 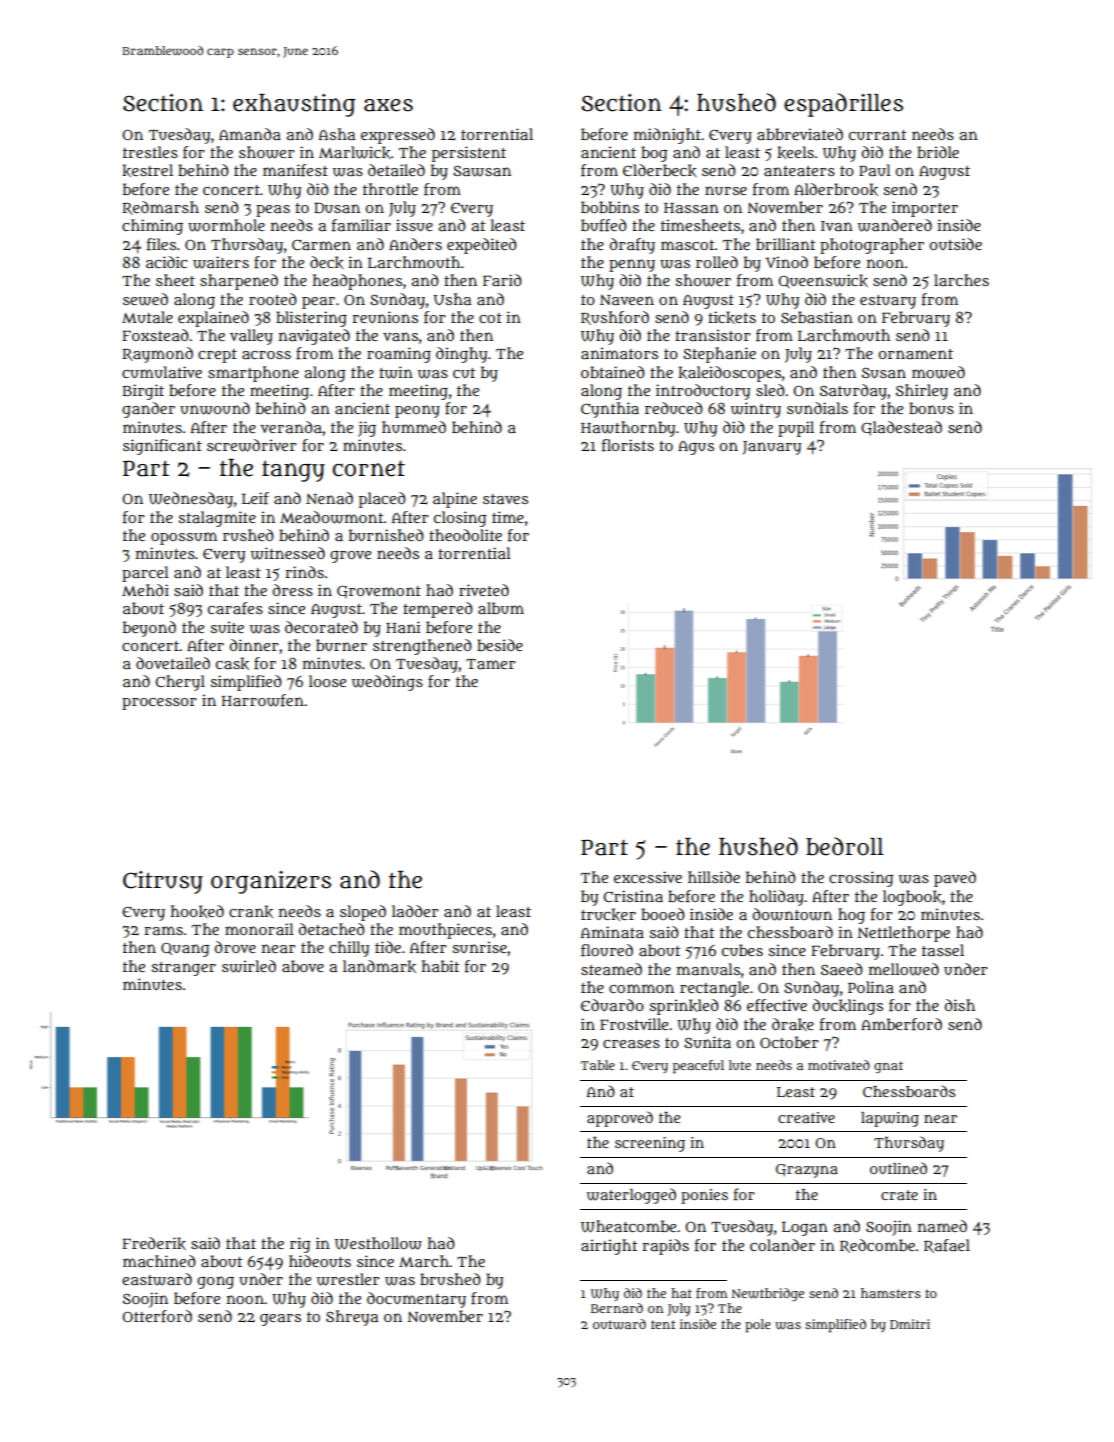 I want to click on espadrilles, so click(x=843, y=105).
